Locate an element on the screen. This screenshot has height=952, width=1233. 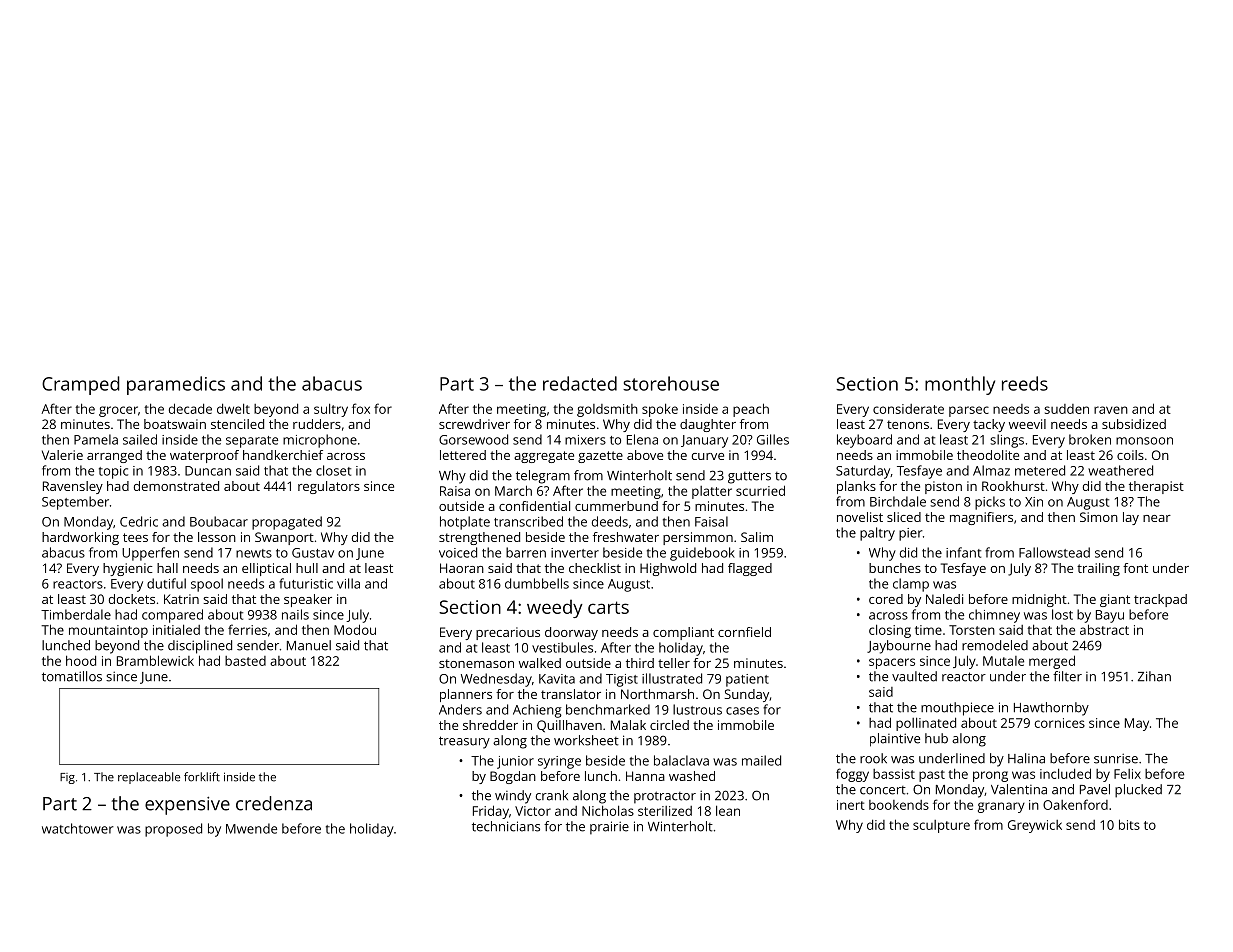
redacted is located at coordinates (580, 383).
